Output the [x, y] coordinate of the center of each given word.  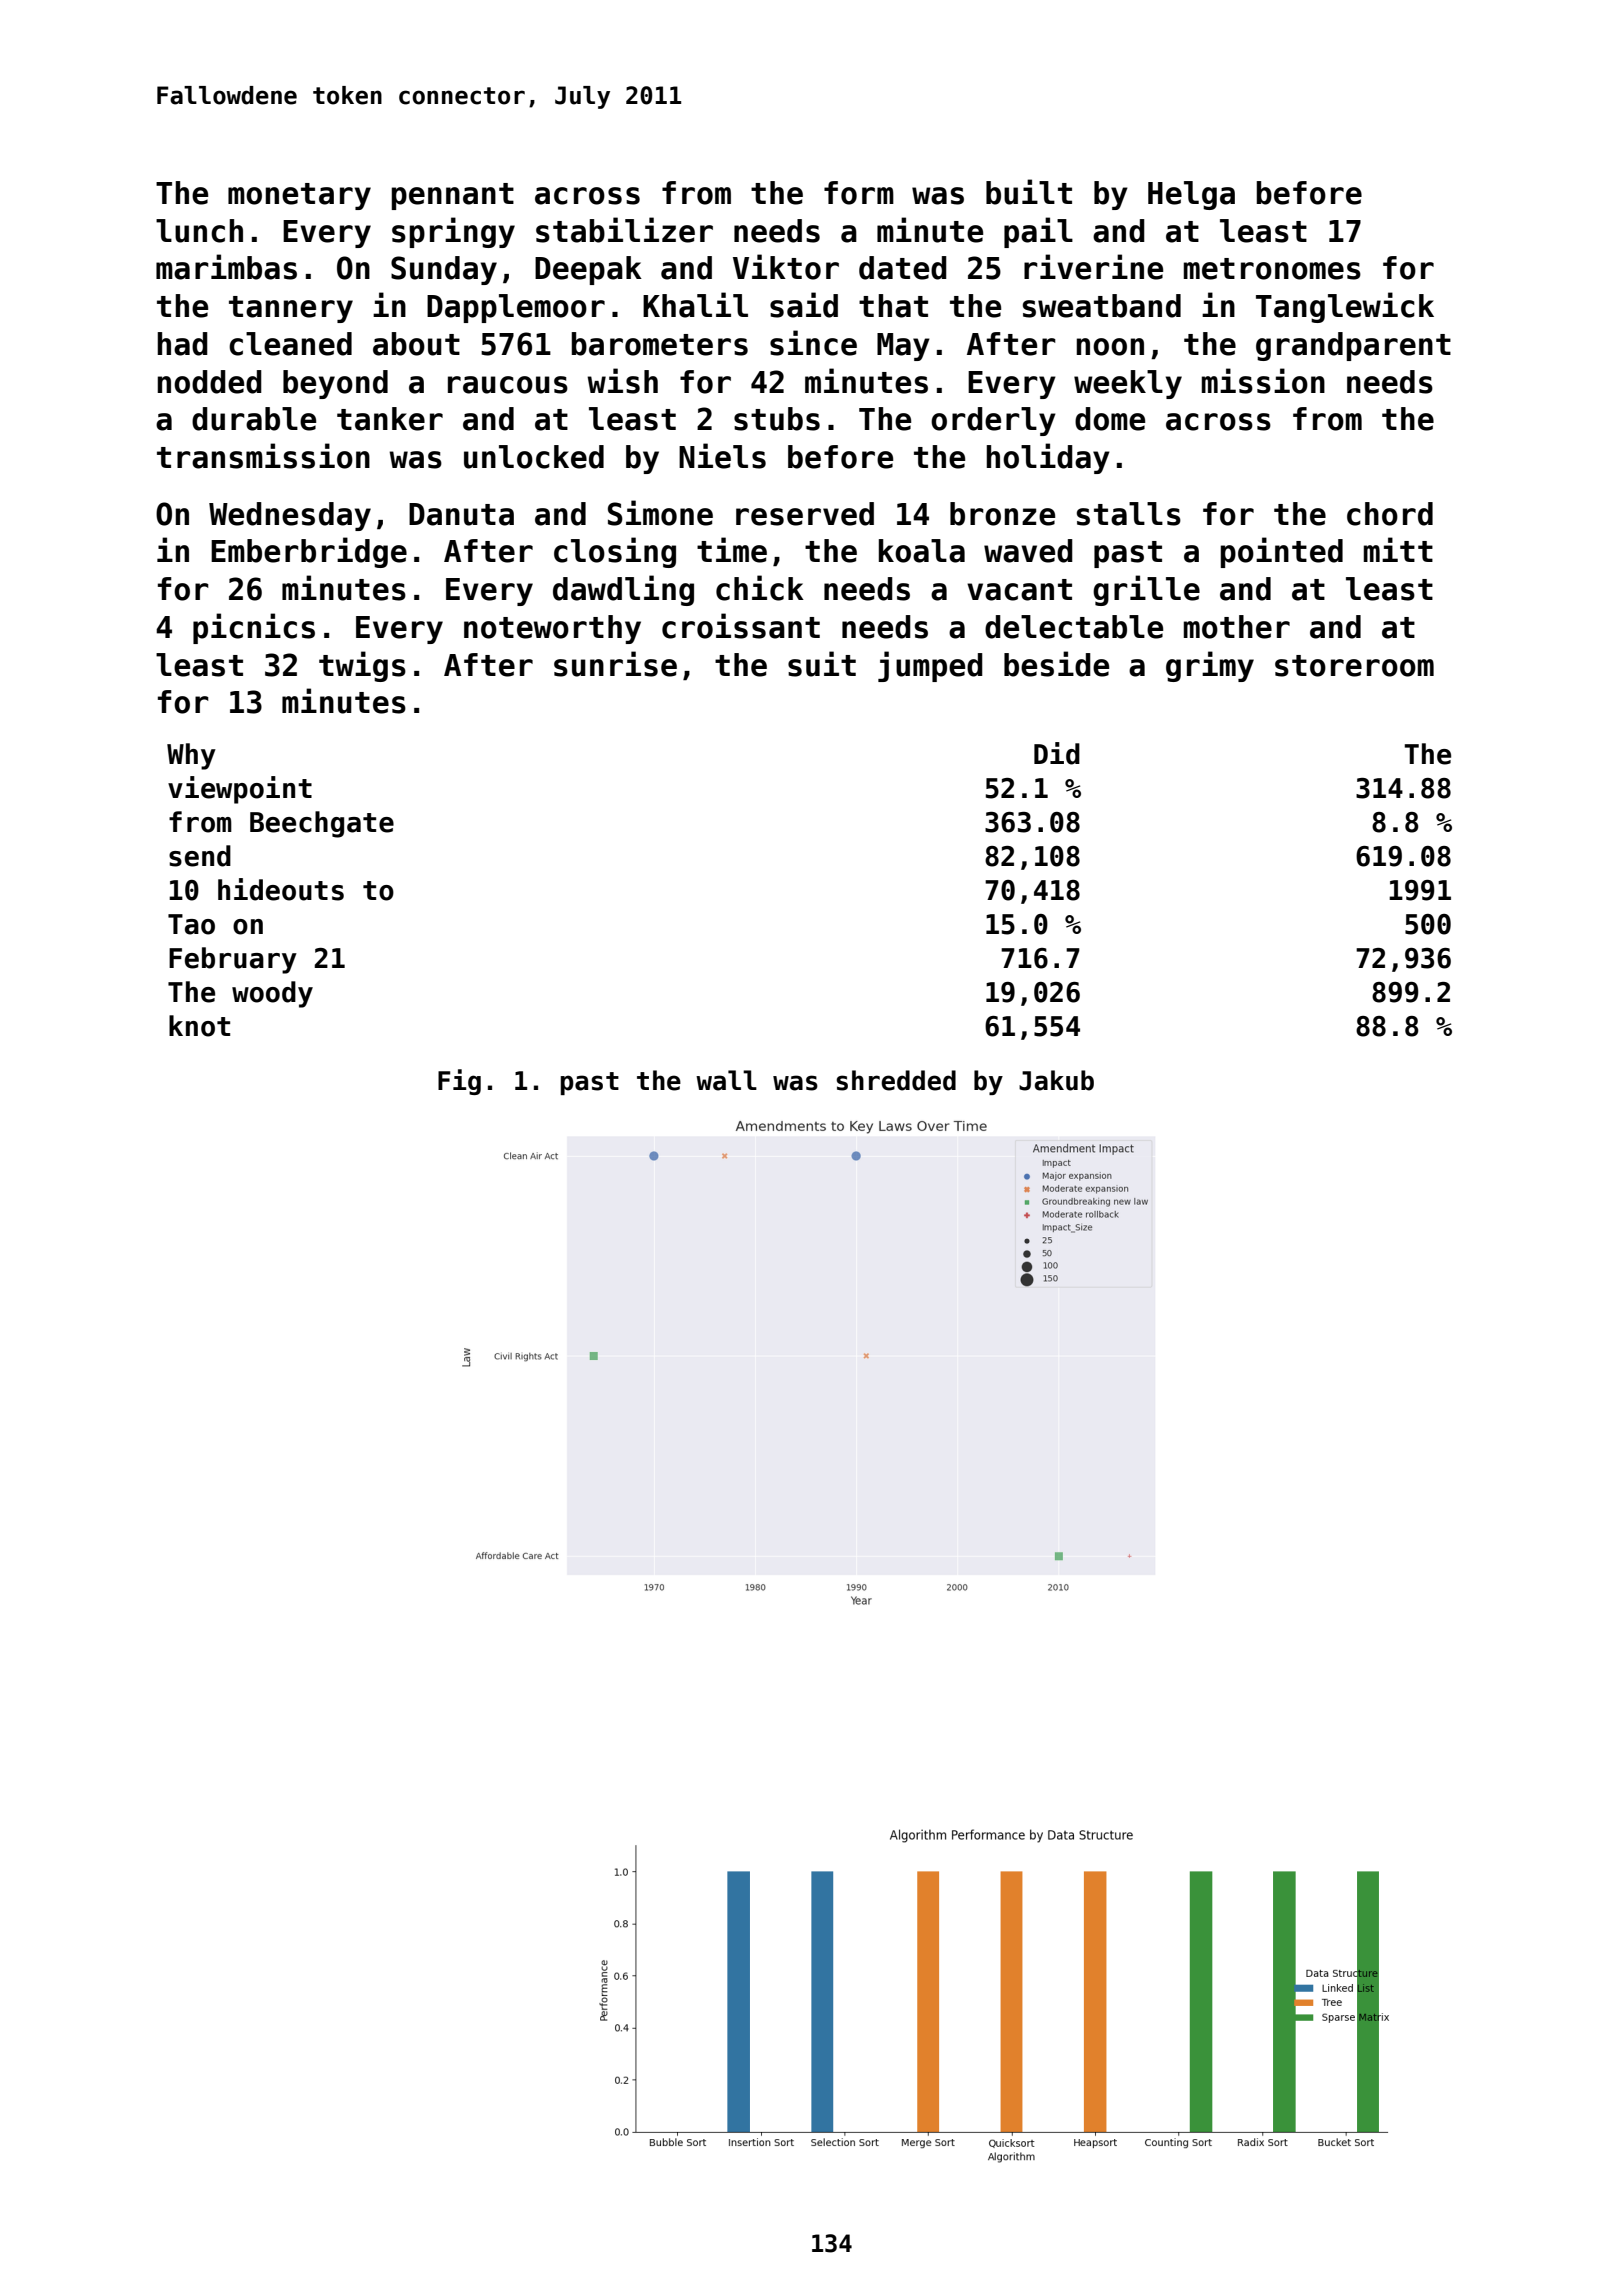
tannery [291, 309]
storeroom [1354, 666]
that [893, 306]
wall [726, 1080]
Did [1057, 753]
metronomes [1272, 269]
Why [191, 756]
